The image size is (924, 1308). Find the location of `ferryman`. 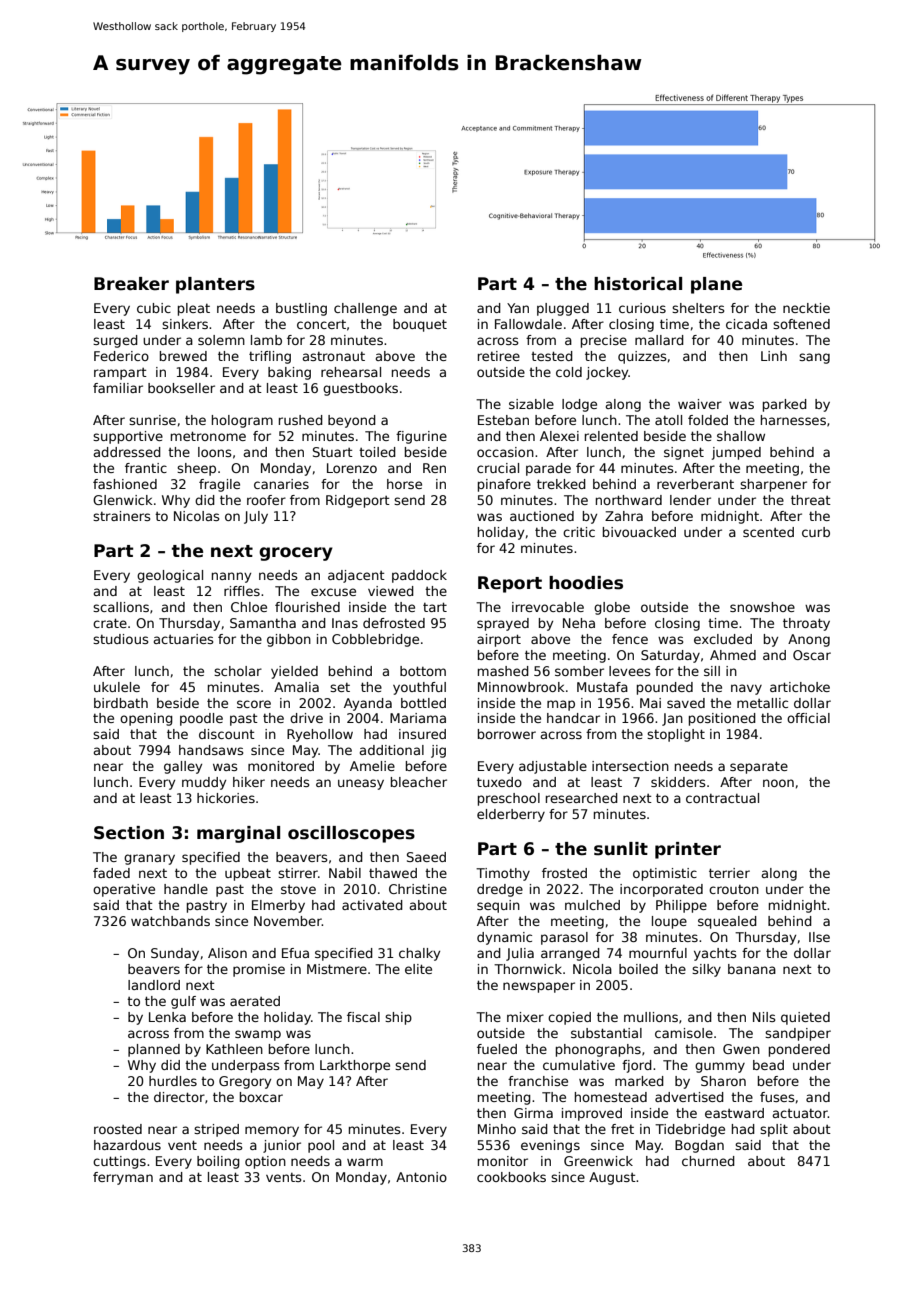

ferryman is located at coordinates (123, 1178).
